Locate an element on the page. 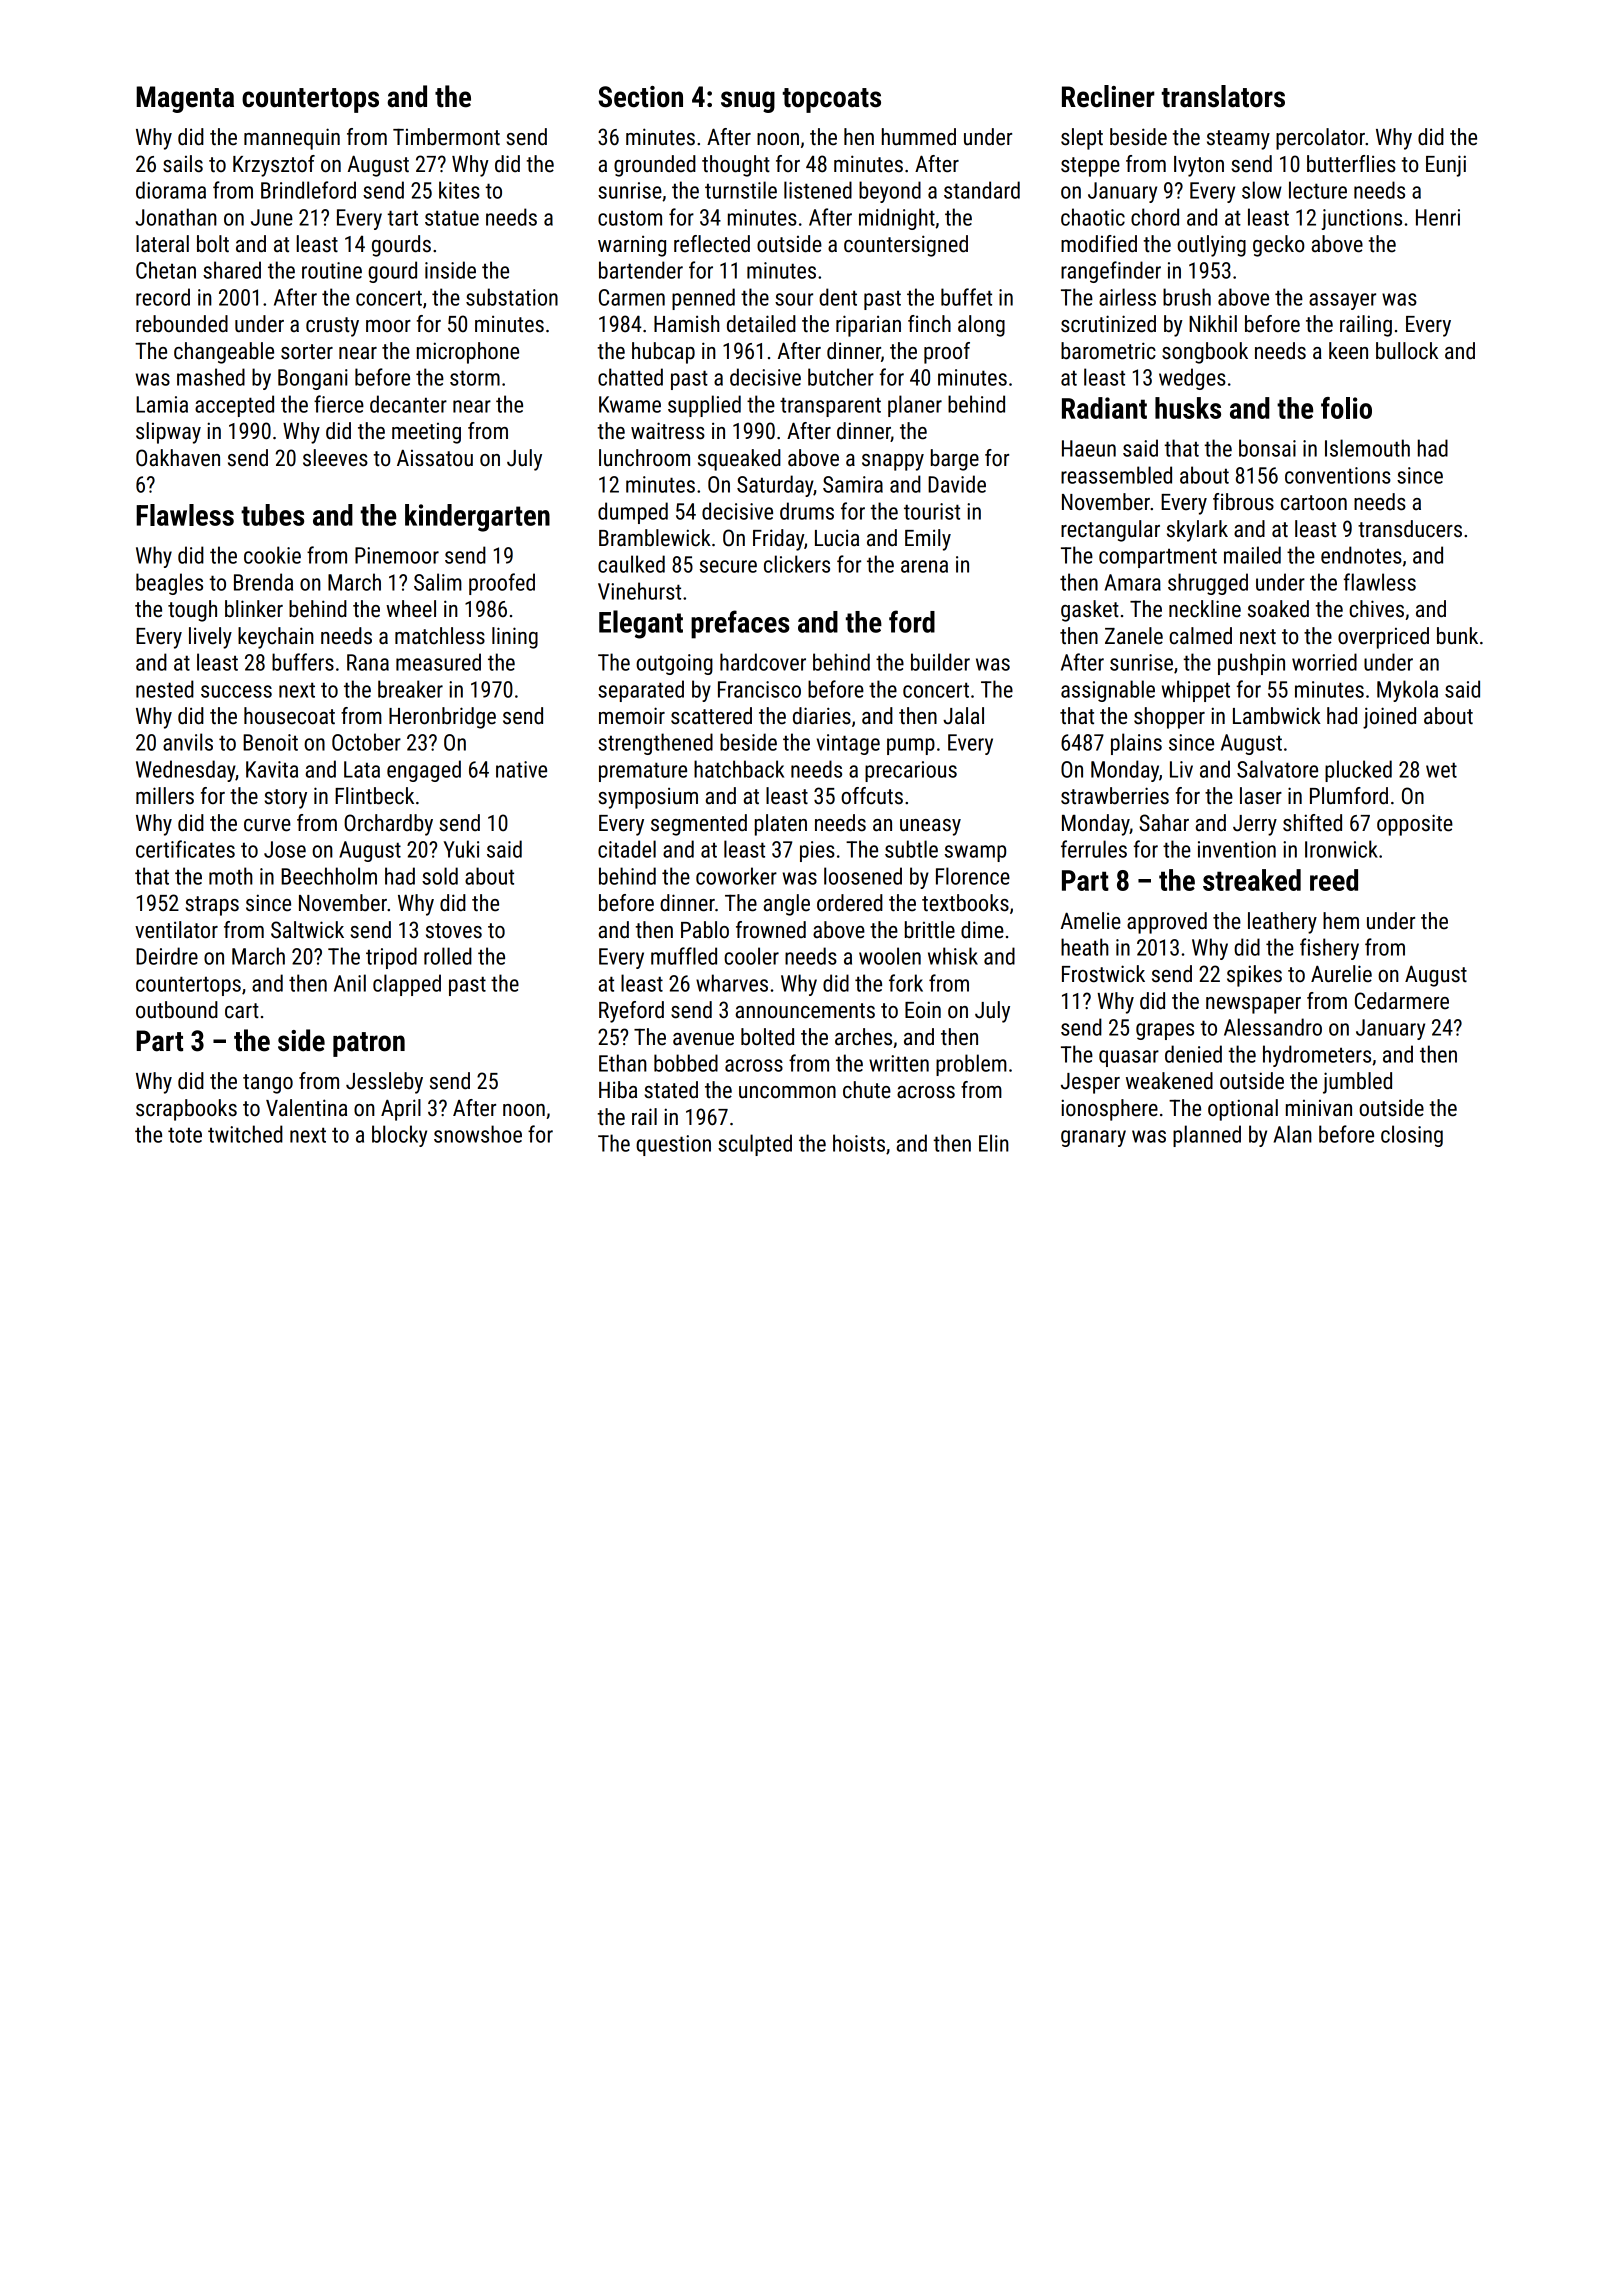  finch is located at coordinates (929, 323).
